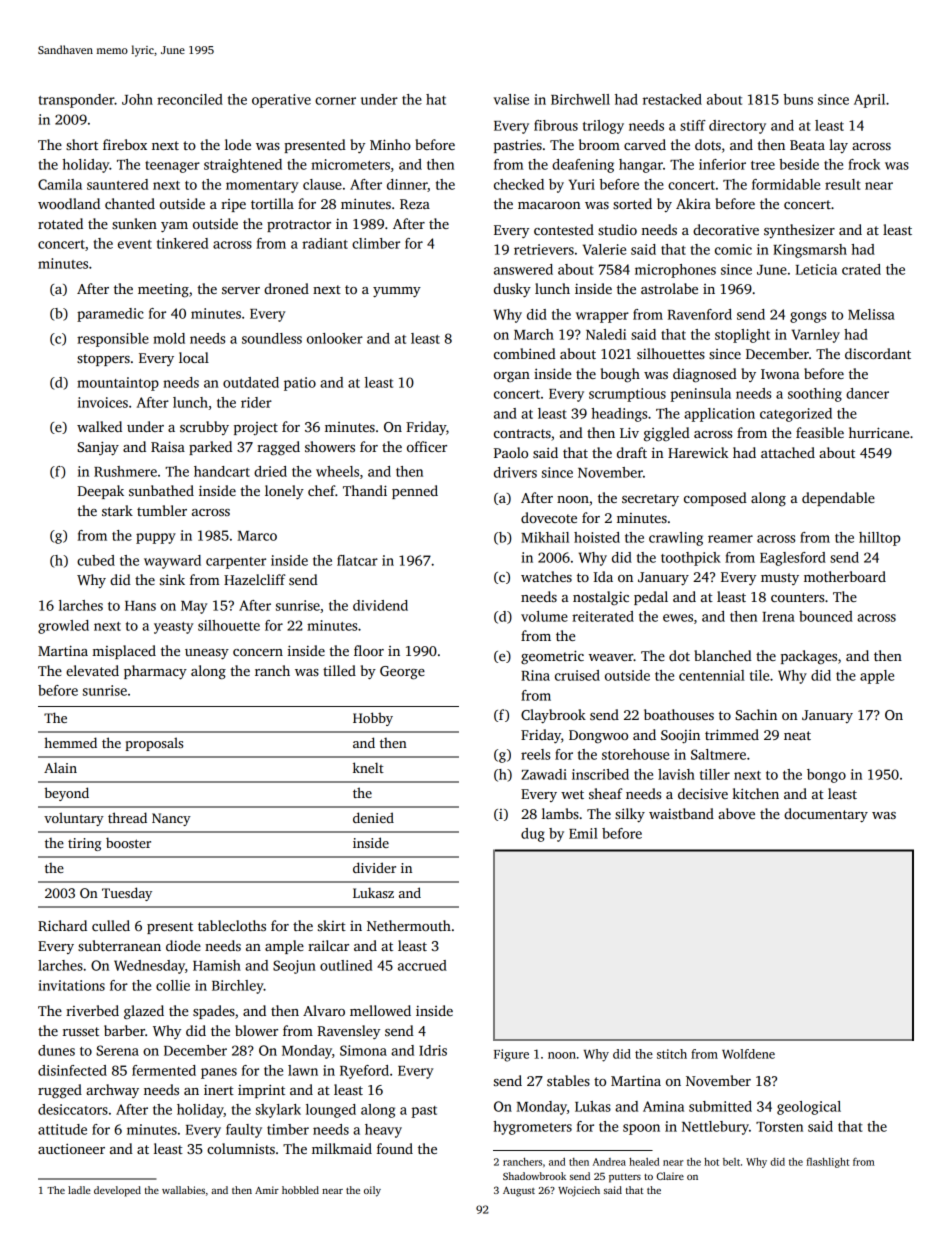 The image size is (952, 1233). I want to click on flashlight, so click(827, 1162).
